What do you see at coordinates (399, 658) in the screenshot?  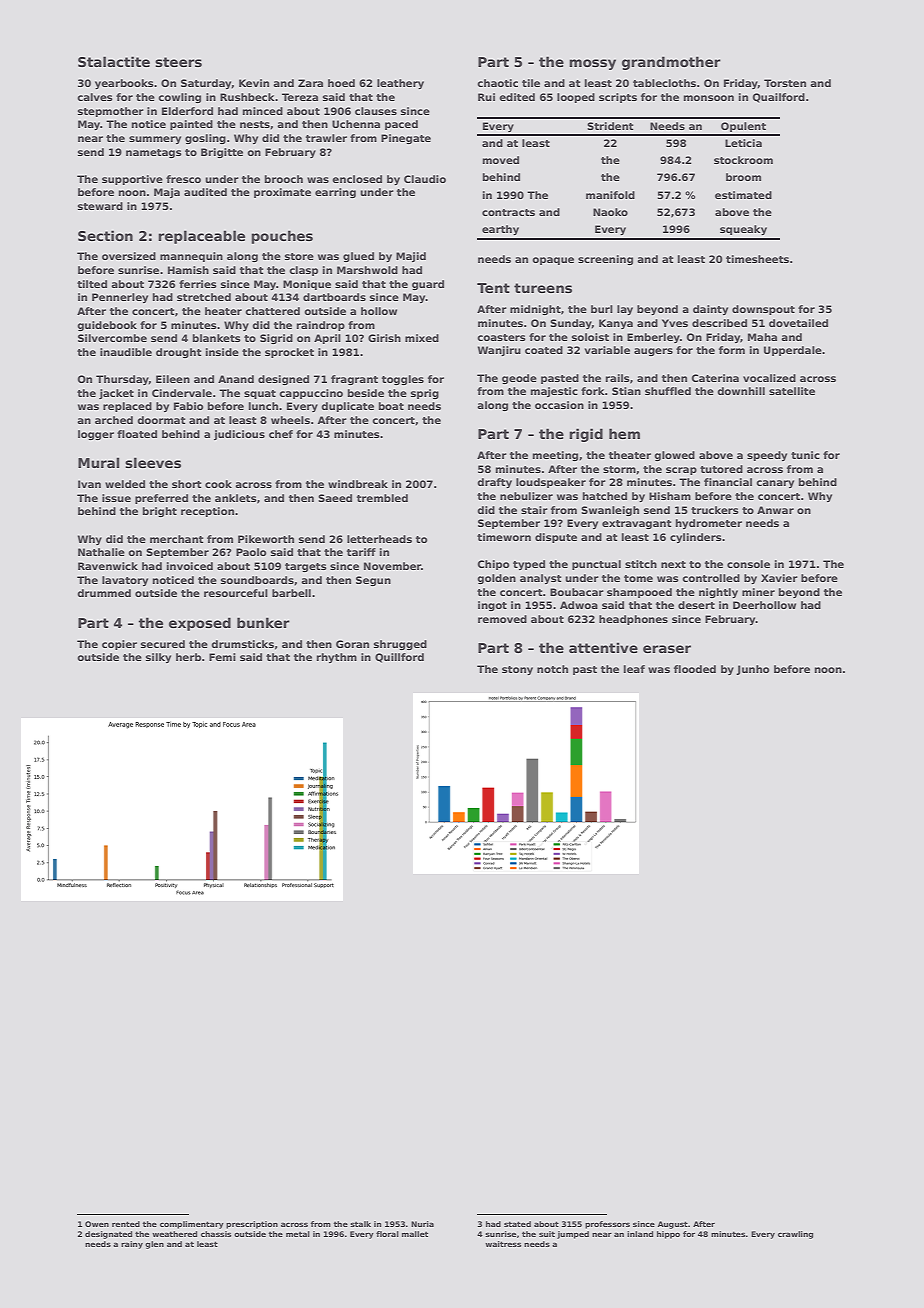 I see `Quillford` at bounding box center [399, 658].
